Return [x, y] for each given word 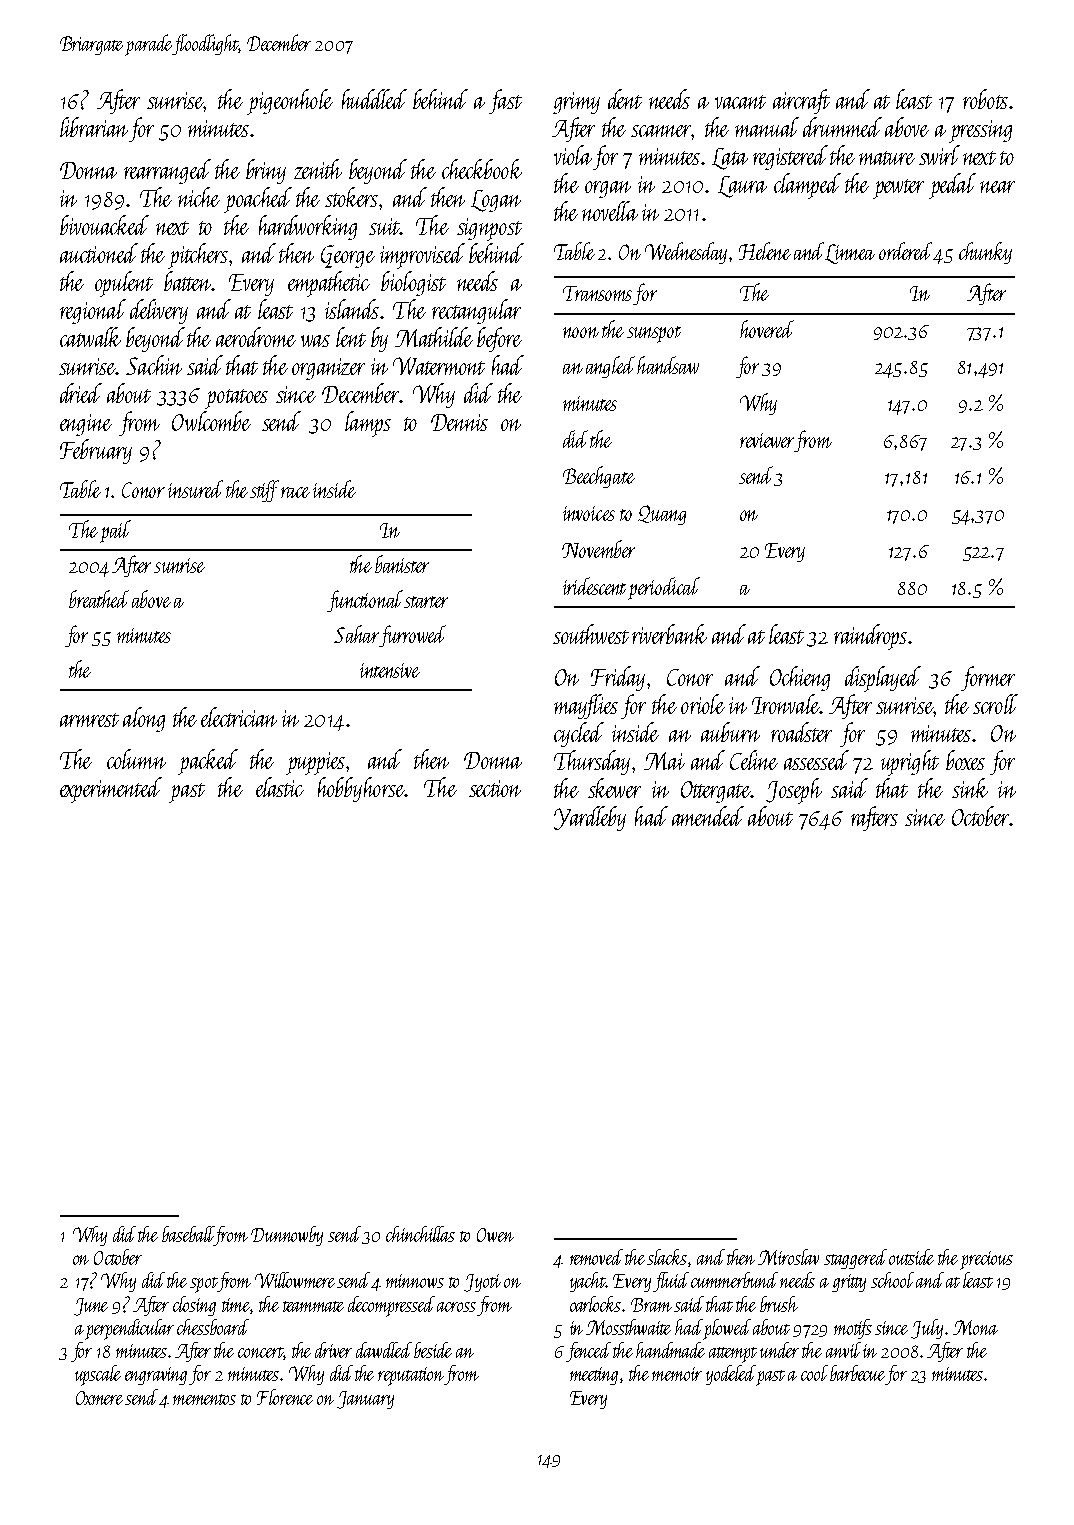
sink [970, 788]
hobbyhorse [361, 789]
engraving [156, 1376]
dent [625, 99]
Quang [662, 515]
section [495, 788]
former [988, 678]
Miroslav [788, 1257]
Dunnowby [287, 1236]
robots [985, 99]
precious [986, 1260]
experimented [111, 790]
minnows [415, 1281]
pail [115, 531]
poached [258, 200]
